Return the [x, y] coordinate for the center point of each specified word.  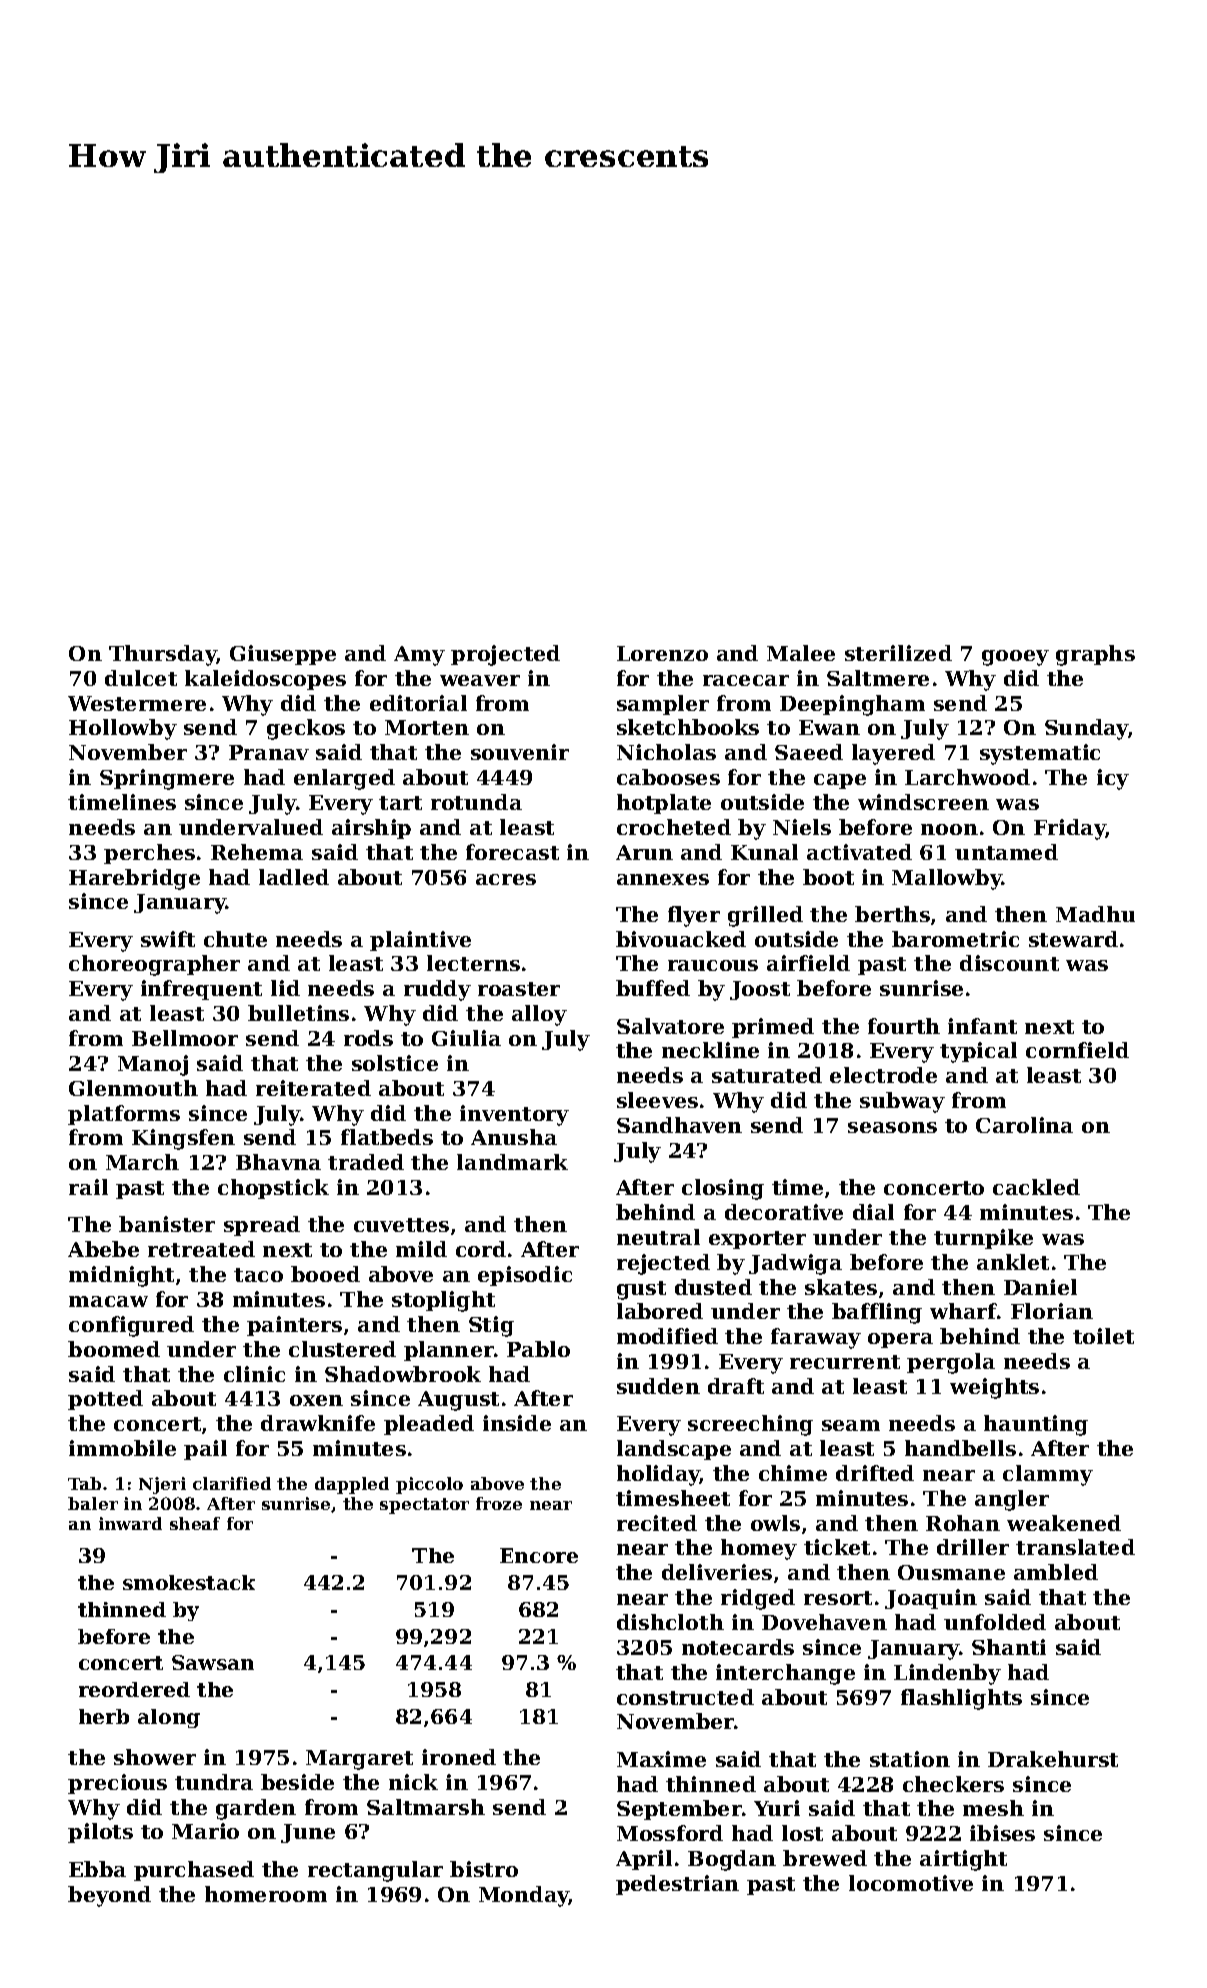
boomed [114, 1349]
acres [506, 879]
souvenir [520, 752]
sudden [658, 1386]
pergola [951, 1363]
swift [168, 939]
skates [841, 1287]
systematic [1040, 754]
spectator [424, 1506]
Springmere [167, 779]
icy [1113, 779]
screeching [750, 1425]
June [308, 1833]
